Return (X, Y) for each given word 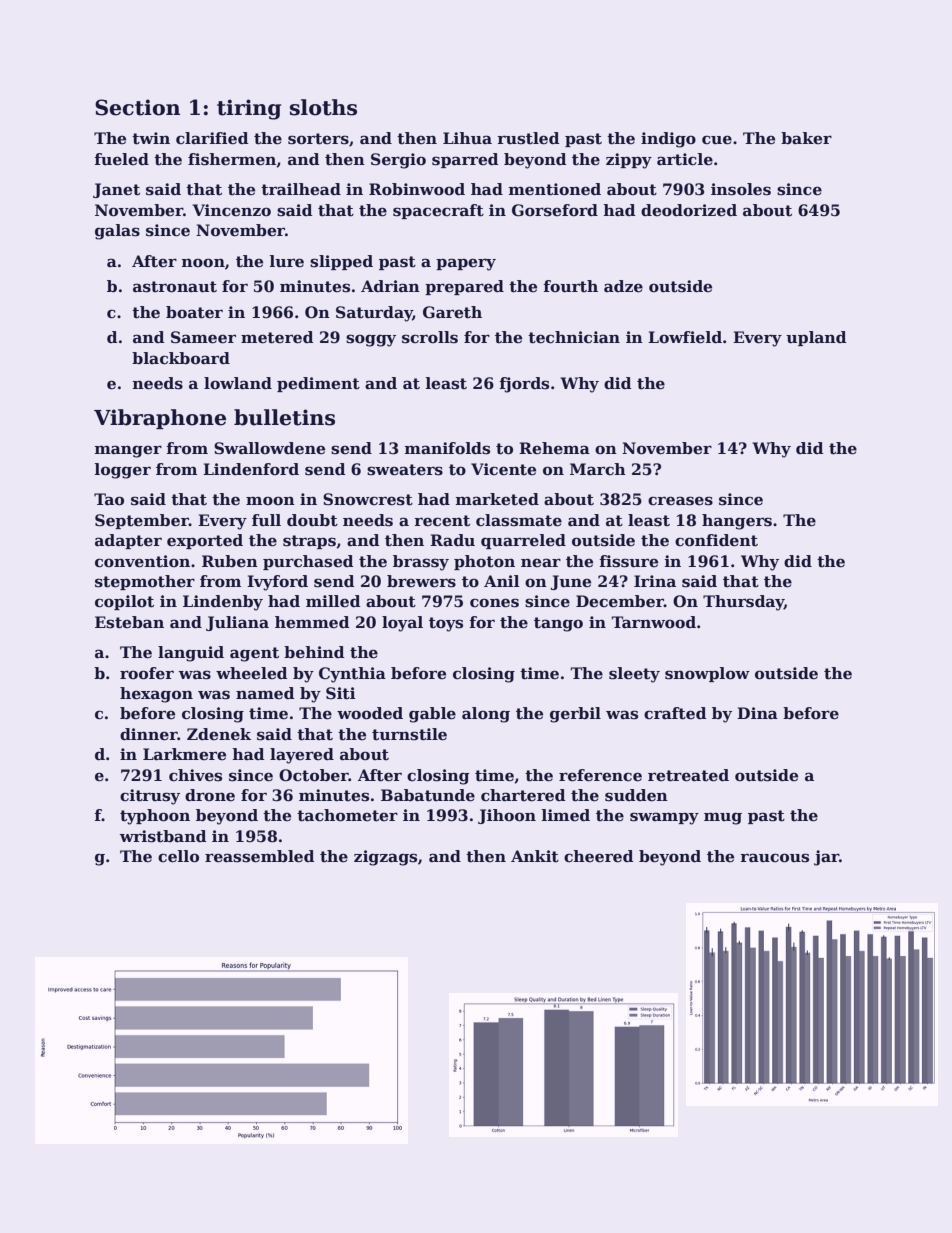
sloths (323, 107)
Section (137, 107)
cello (178, 856)
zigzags (385, 858)
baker (806, 138)
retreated (688, 775)
